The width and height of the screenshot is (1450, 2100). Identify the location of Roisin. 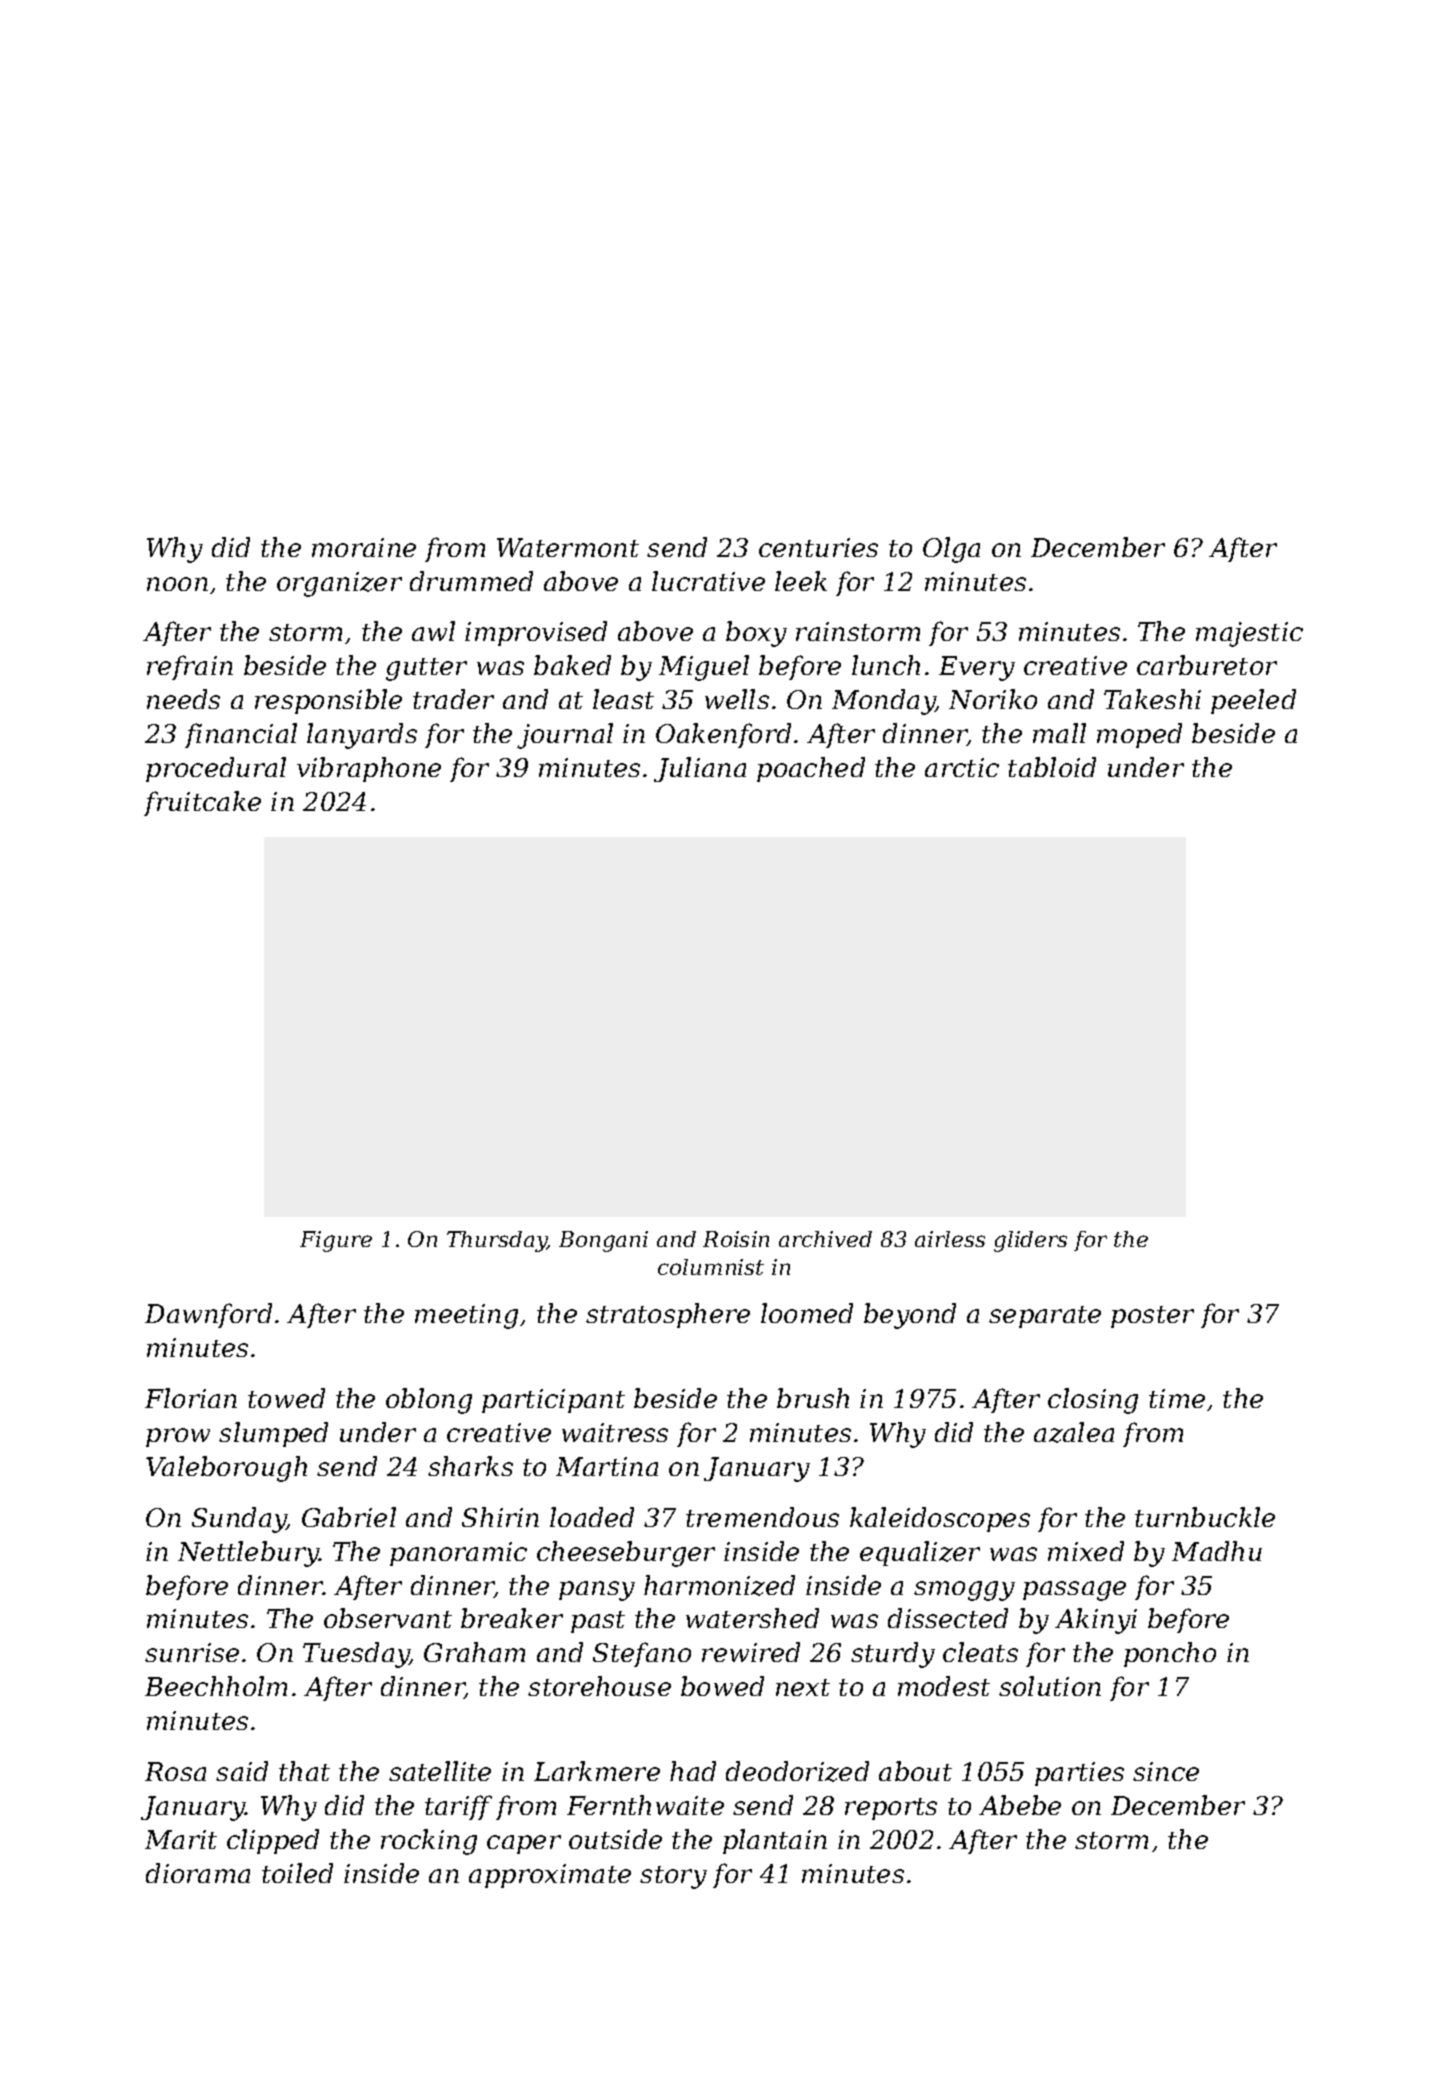
(736, 1239).
